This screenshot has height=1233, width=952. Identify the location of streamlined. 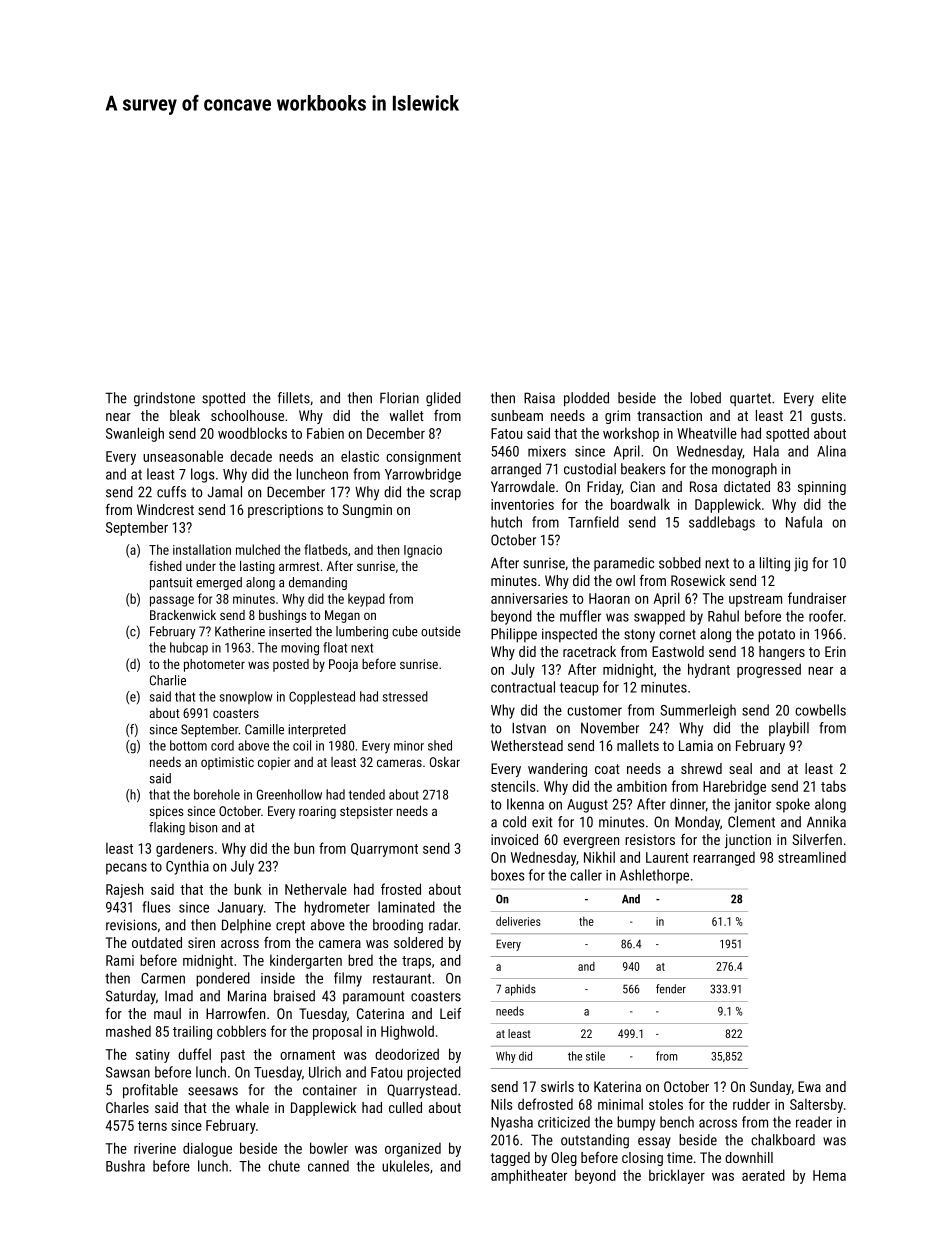
(812, 857).
